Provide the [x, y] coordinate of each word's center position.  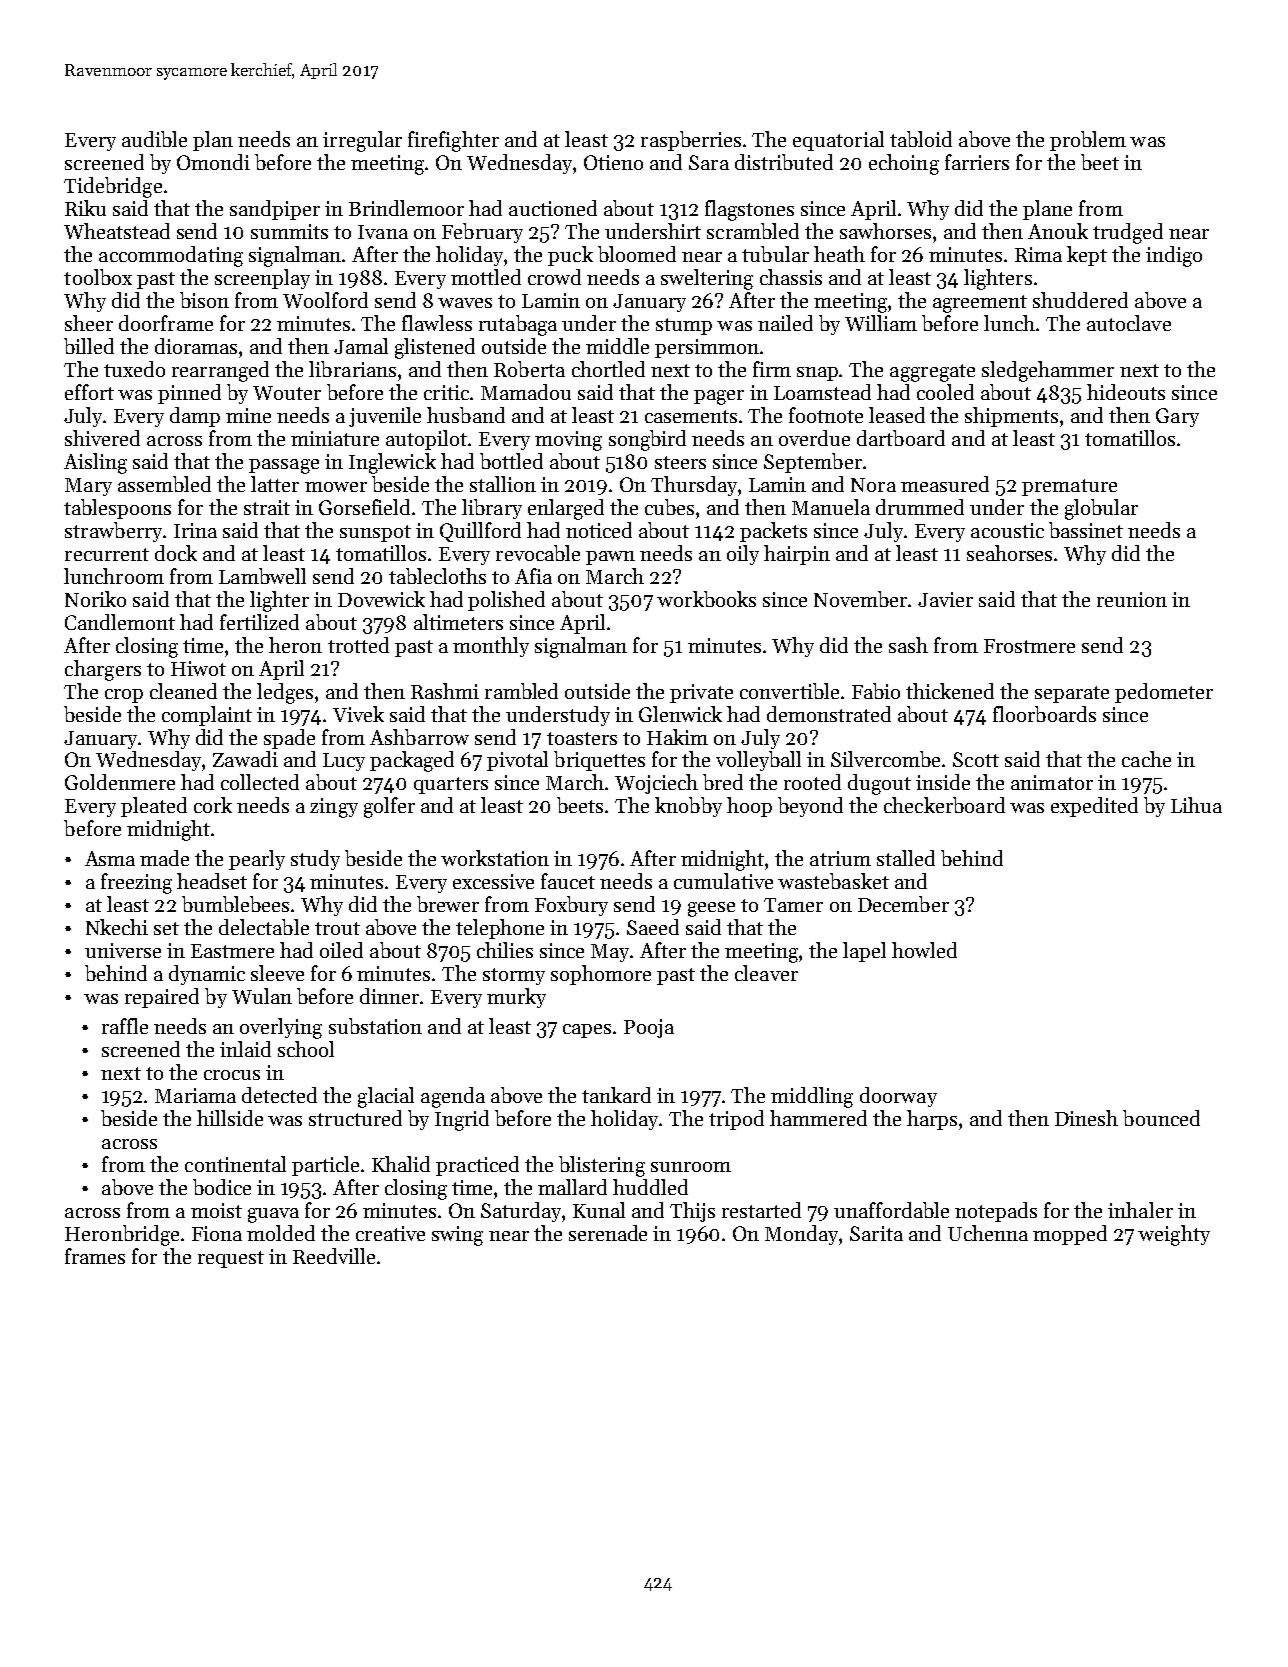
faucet [568, 881]
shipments [1011, 417]
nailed [785, 323]
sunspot [375, 533]
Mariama [195, 1095]
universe [123, 950]
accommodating [171, 256]
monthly [491, 647]
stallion [503, 484]
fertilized [259, 622]
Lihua [1196, 805]
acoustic [1007, 530]
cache [1146, 759]
